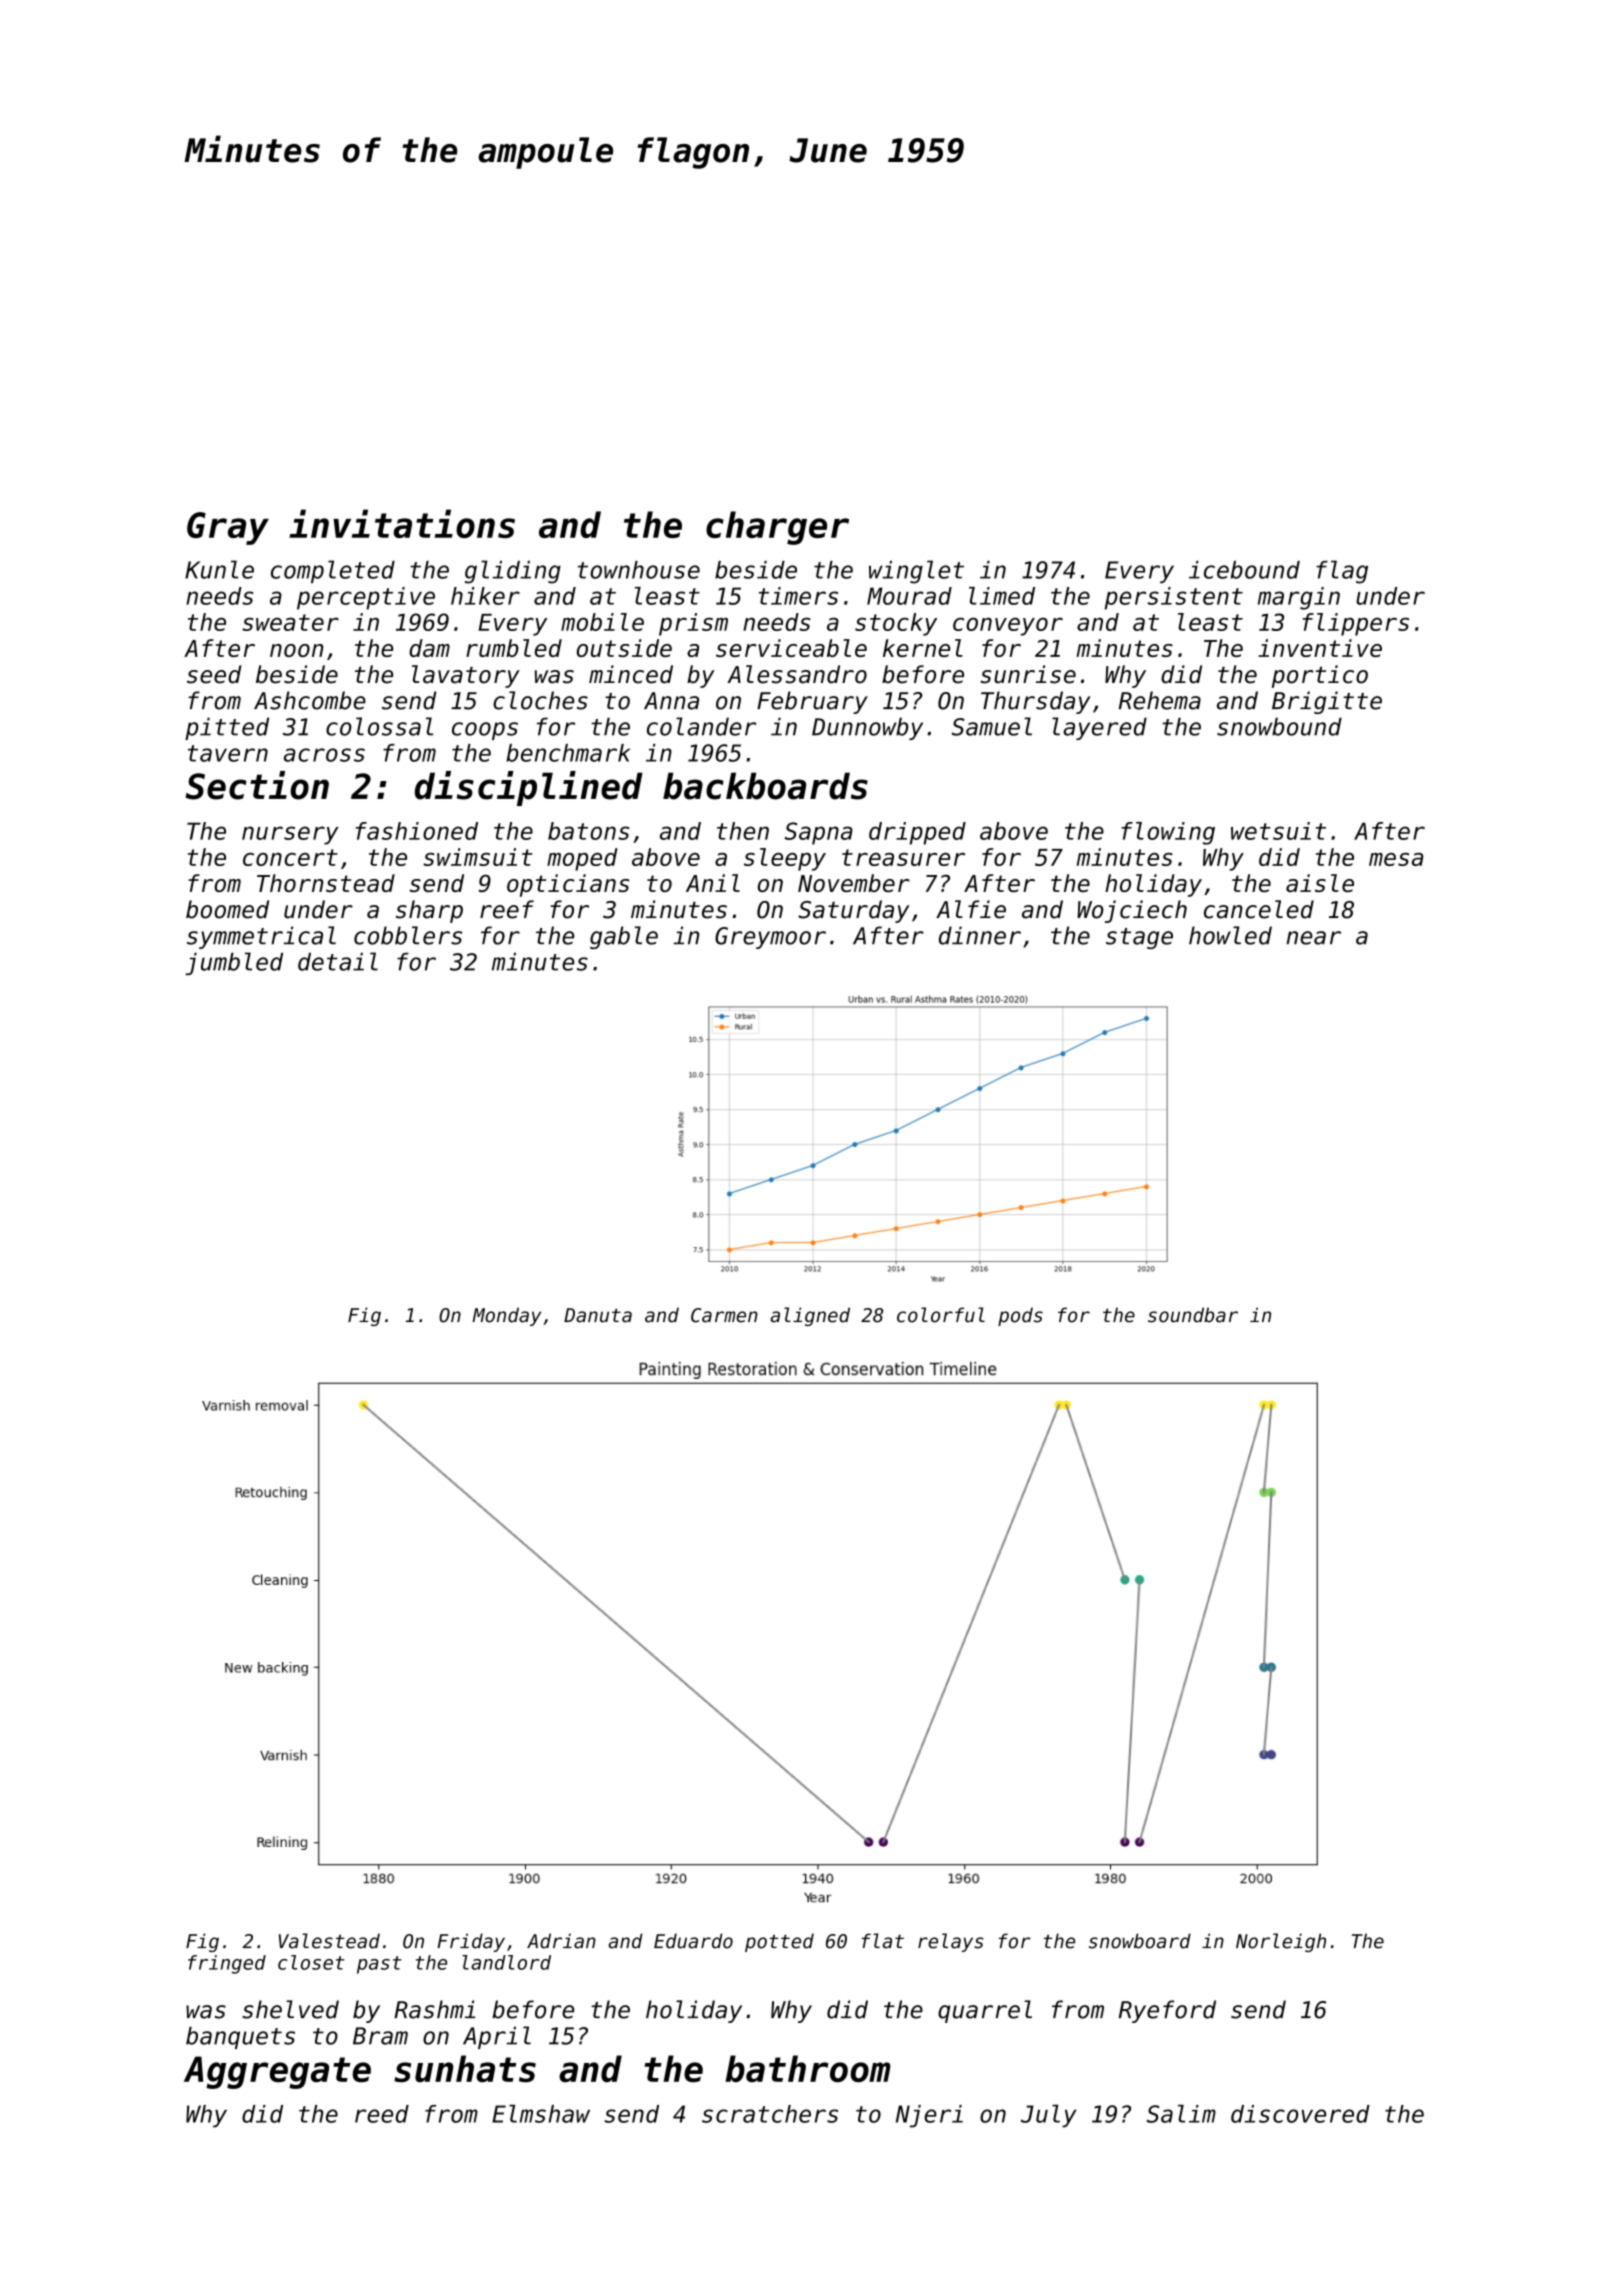 The image size is (1620, 2292). What do you see at coordinates (693, 1941) in the image?
I see `Eduardo` at bounding box center [693, 1941].
